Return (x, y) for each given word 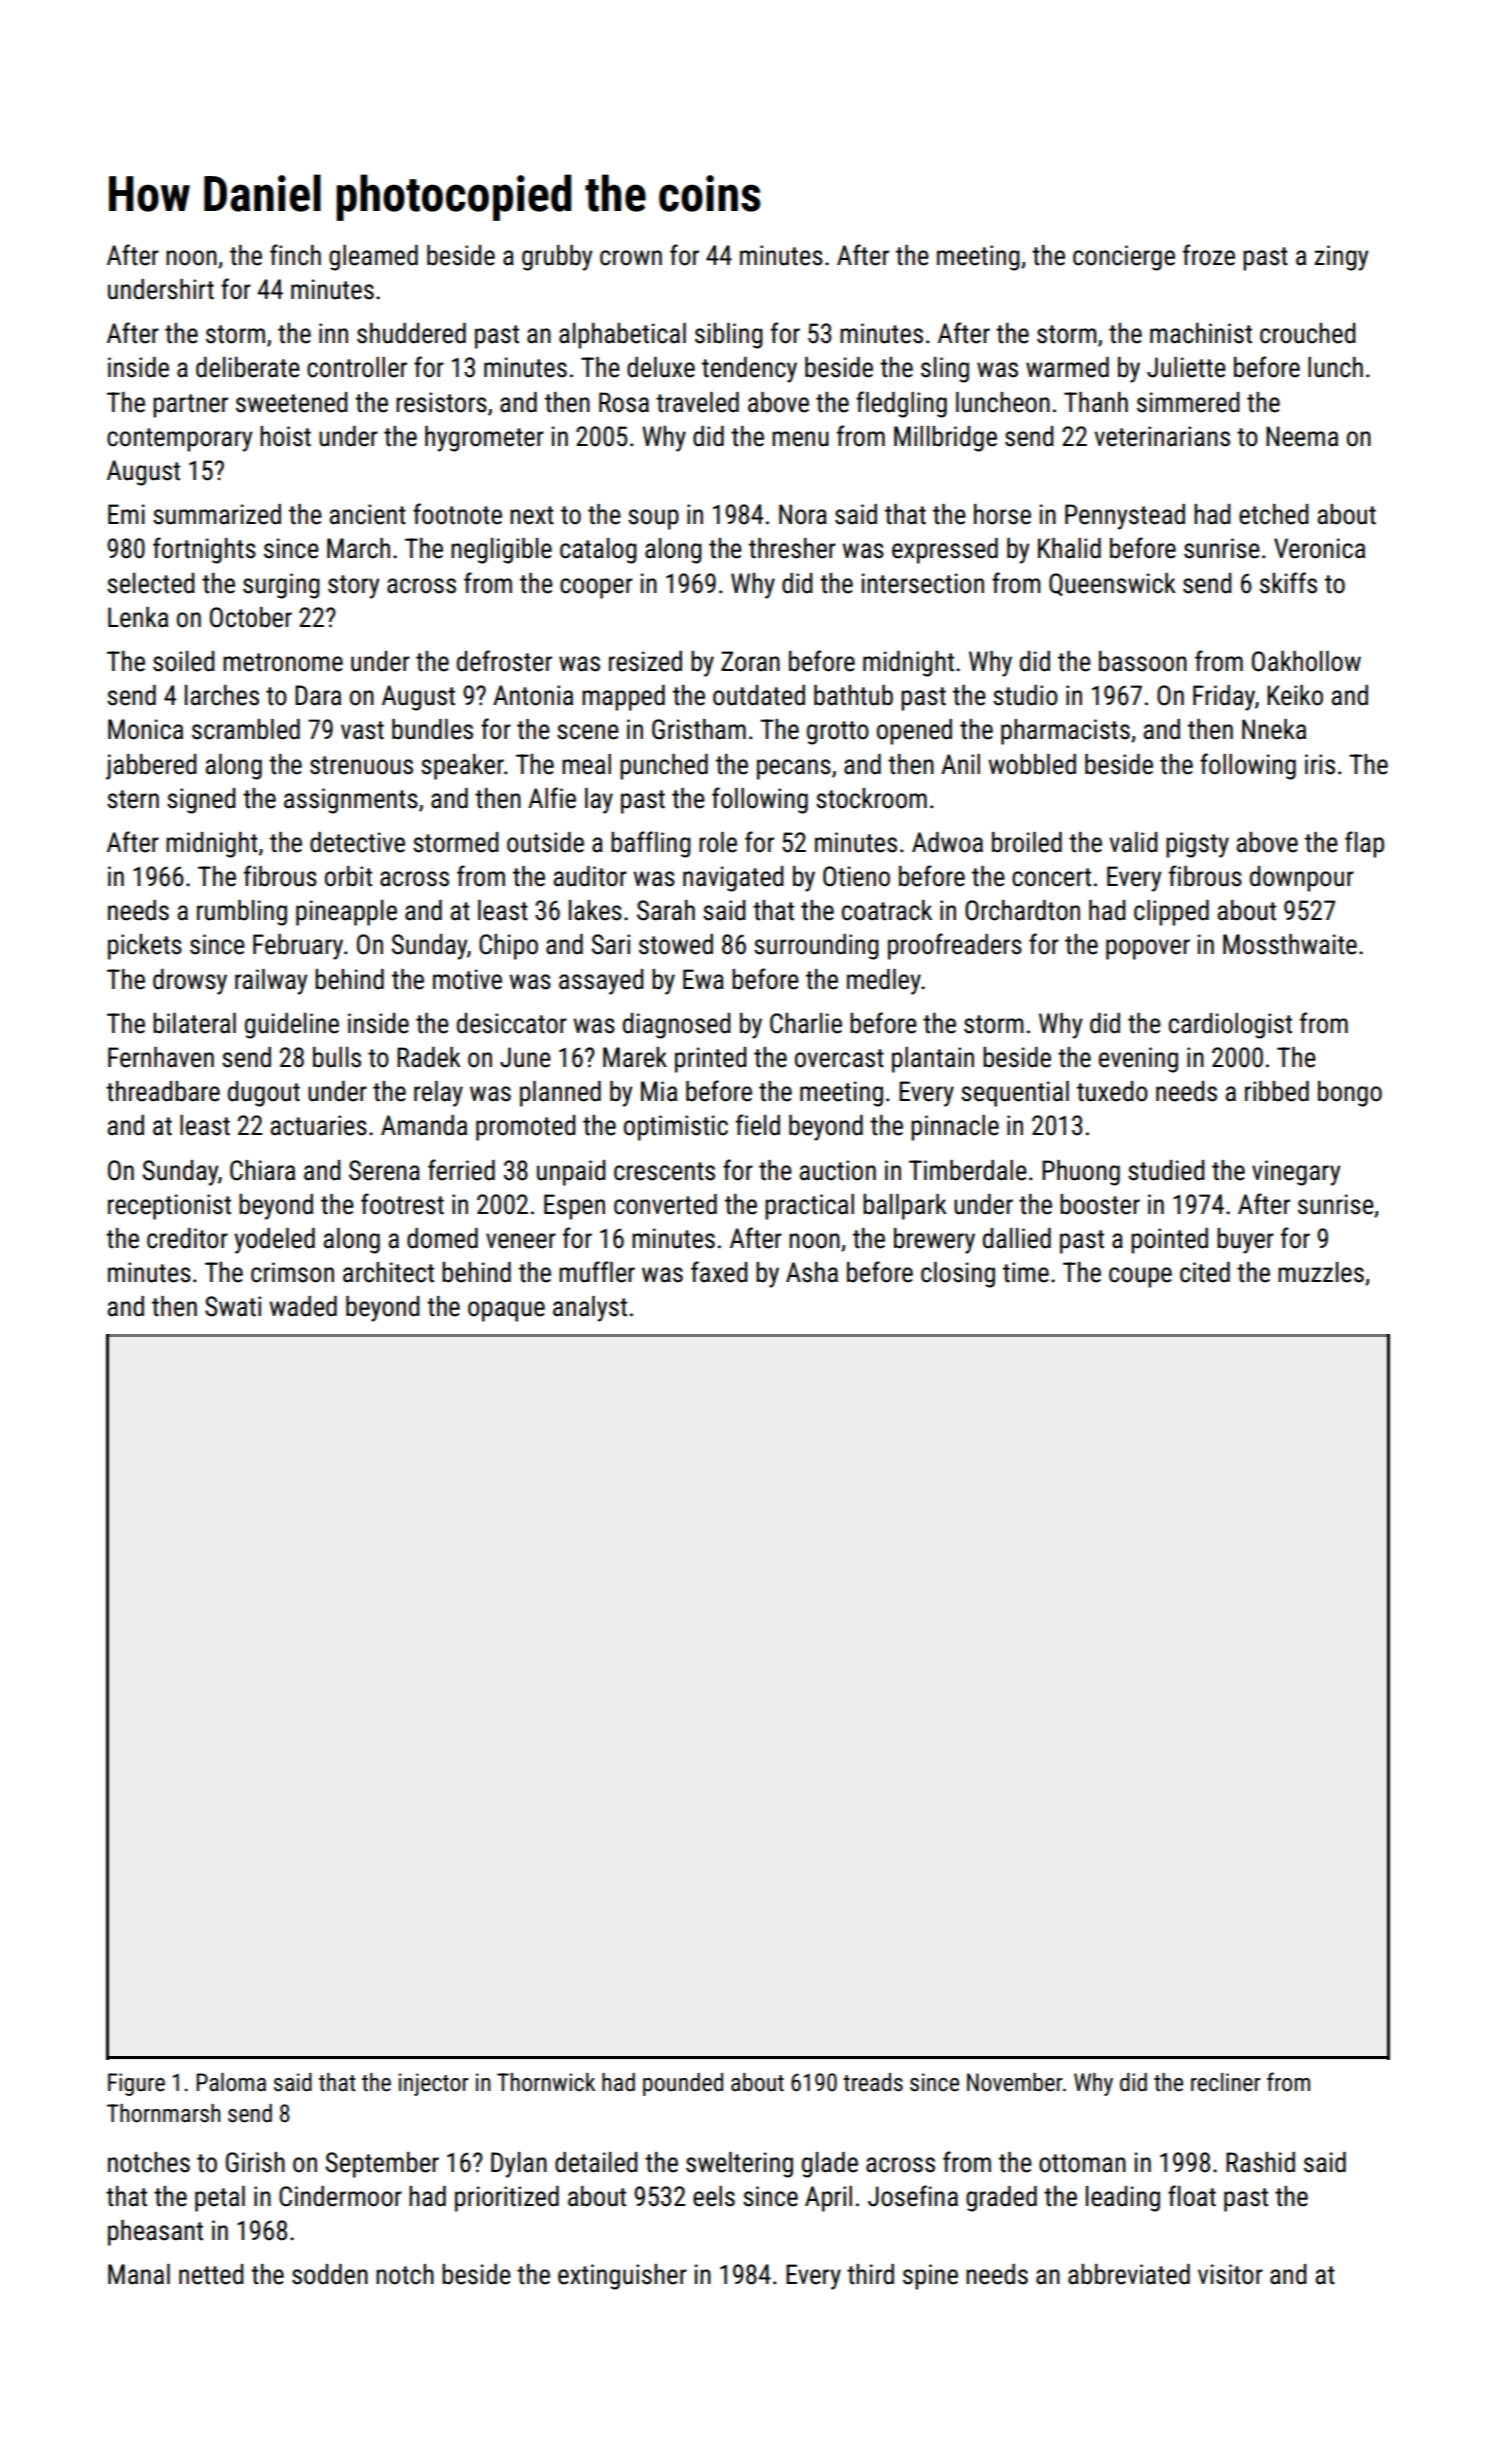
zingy (1341, 258)
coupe (1140, 1277)
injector (434, 2084)
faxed (719, 1272)
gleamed (373, 258)
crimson (292, 1272)
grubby (557, 258)
